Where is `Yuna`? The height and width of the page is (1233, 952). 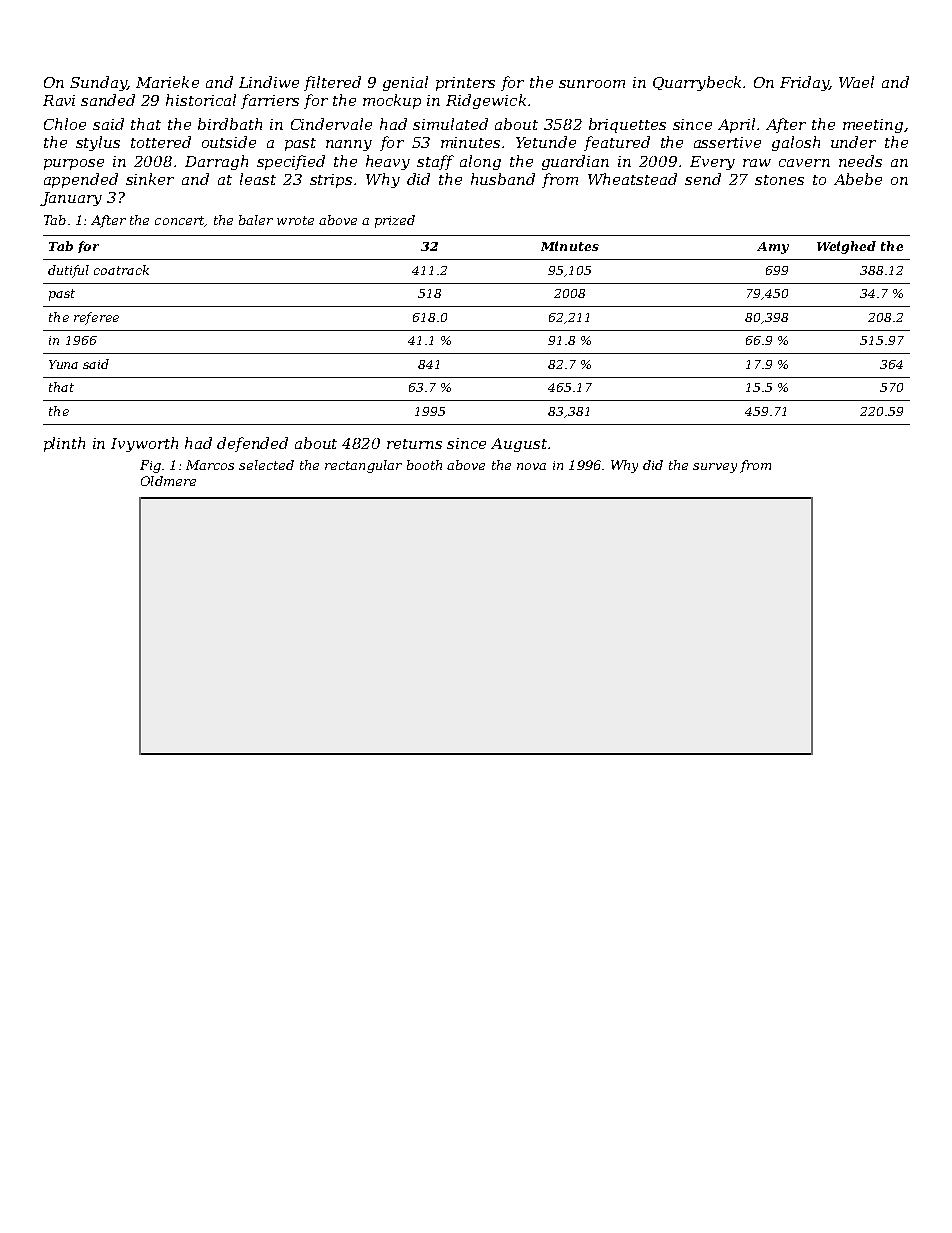 Yuna is located at coordinates (63, 364).
